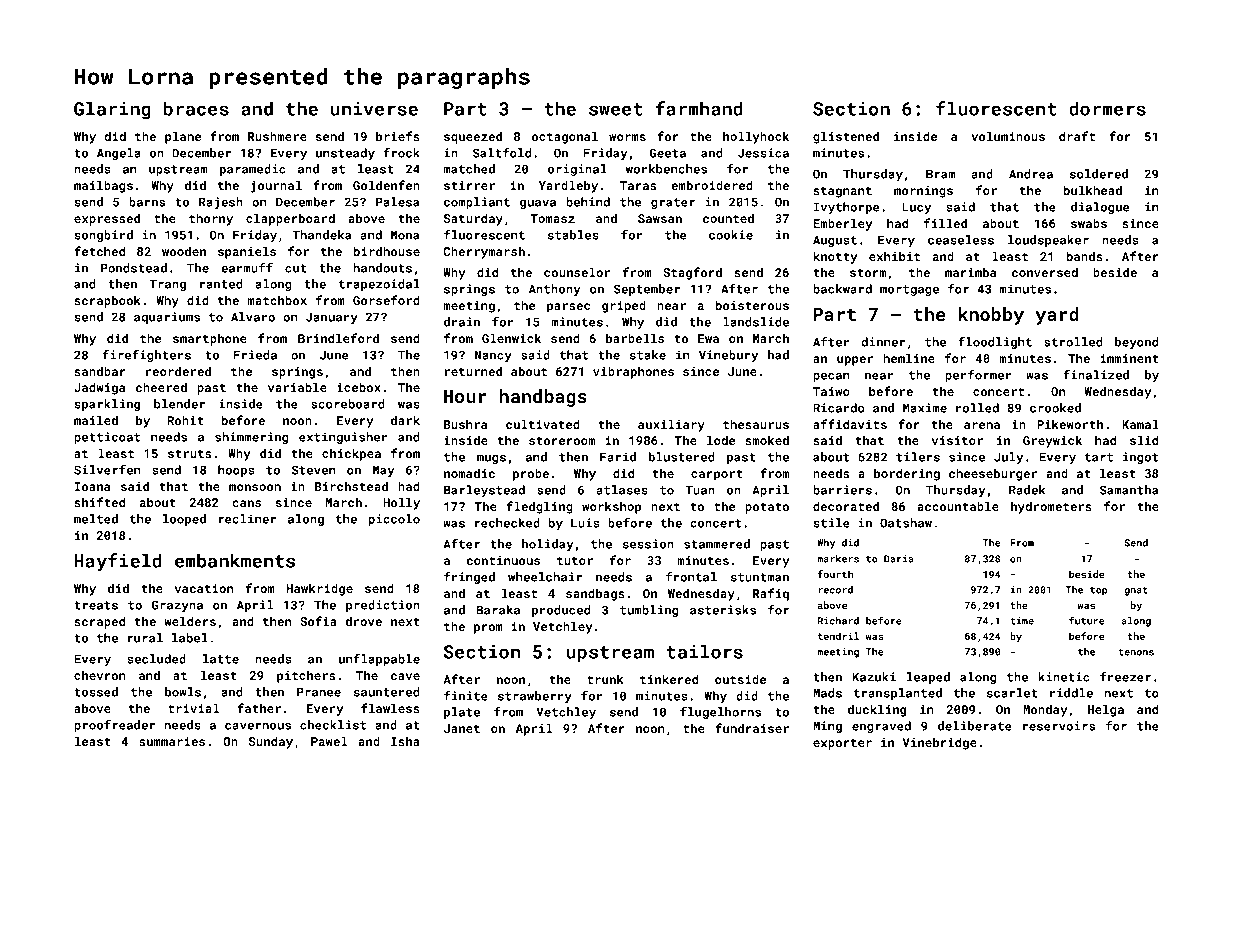  What do you see at coordinates (842, 744) in the screenshot?
I see `exporter` at bounding box center [842, 744].
